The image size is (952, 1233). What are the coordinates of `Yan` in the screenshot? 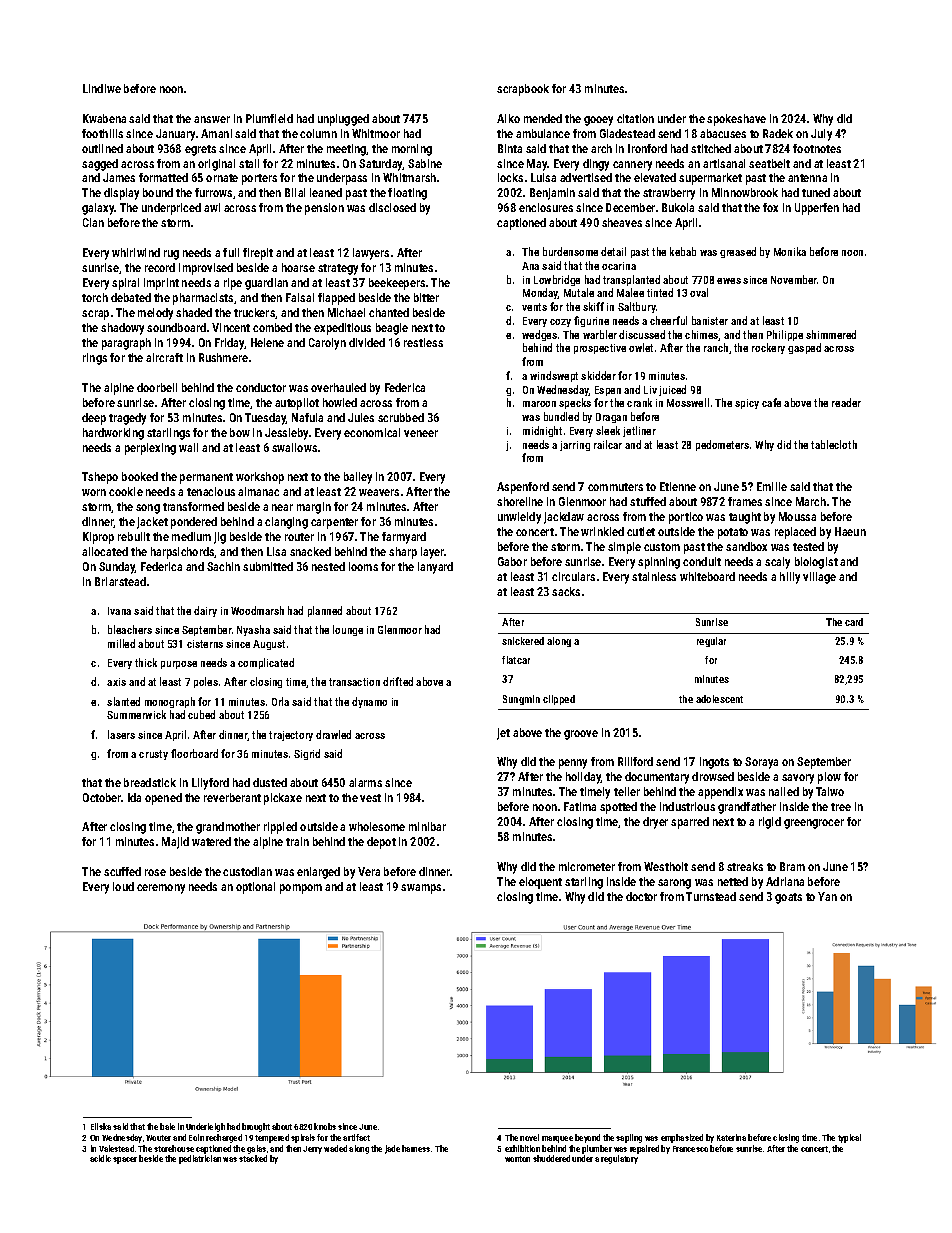 It's located at (827, 896).
